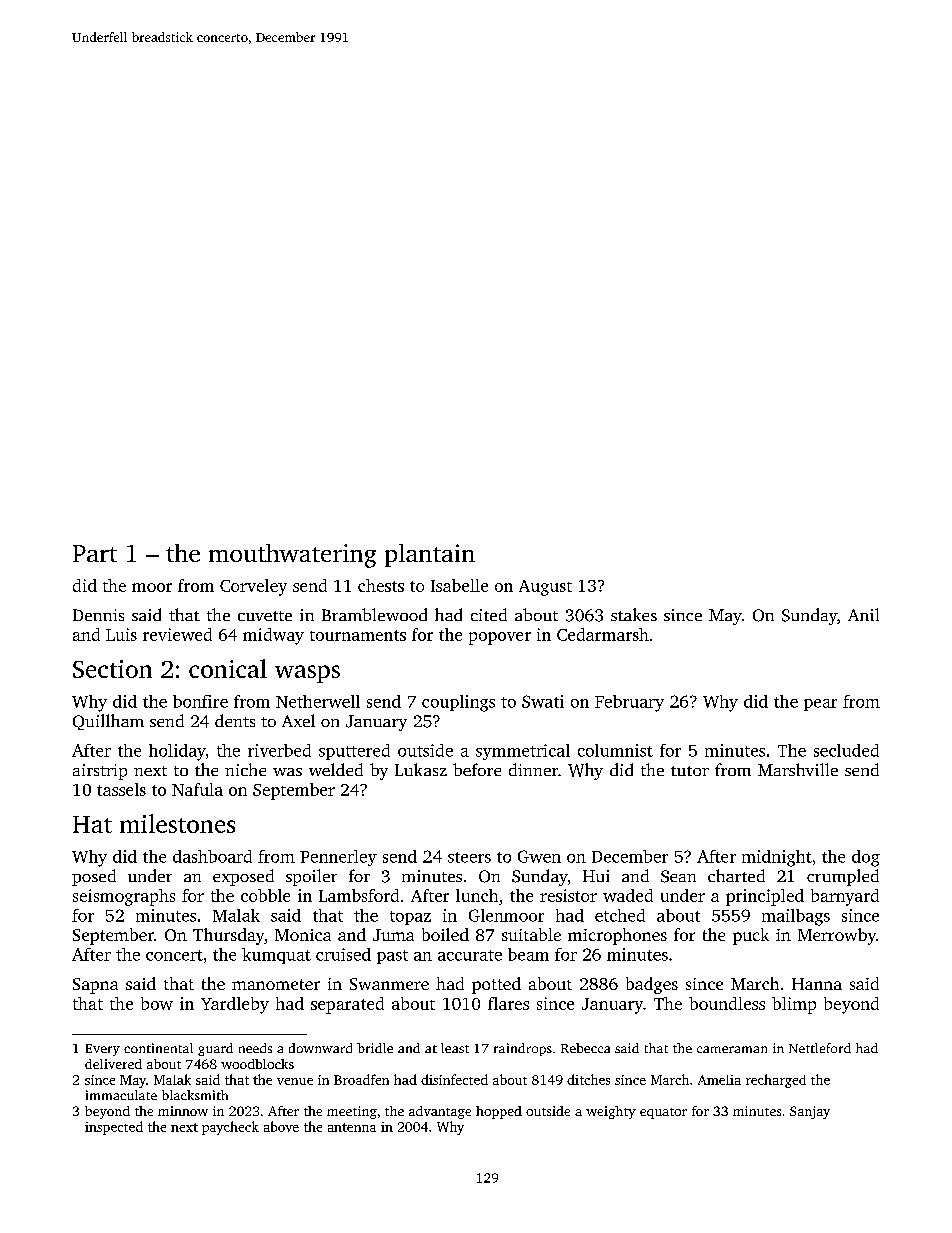 This screenshot has height=1233, width=952. What do you see at coordinates (603, 634) in the screenshot?
I see `Cedarmarsh` at bounding box center [603, 634].
